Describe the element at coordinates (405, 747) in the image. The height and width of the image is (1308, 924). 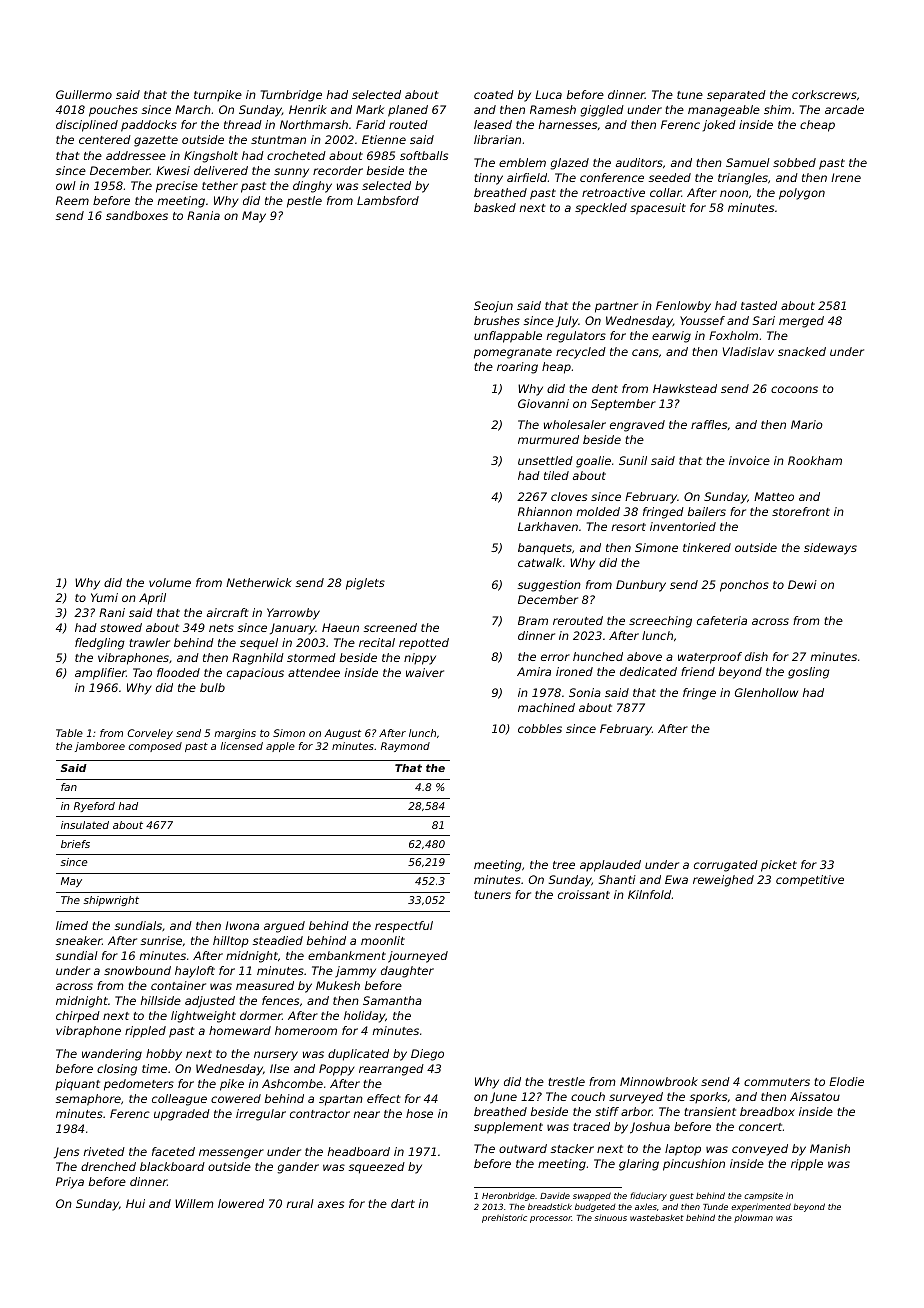
I see `Raymond` at that location.
